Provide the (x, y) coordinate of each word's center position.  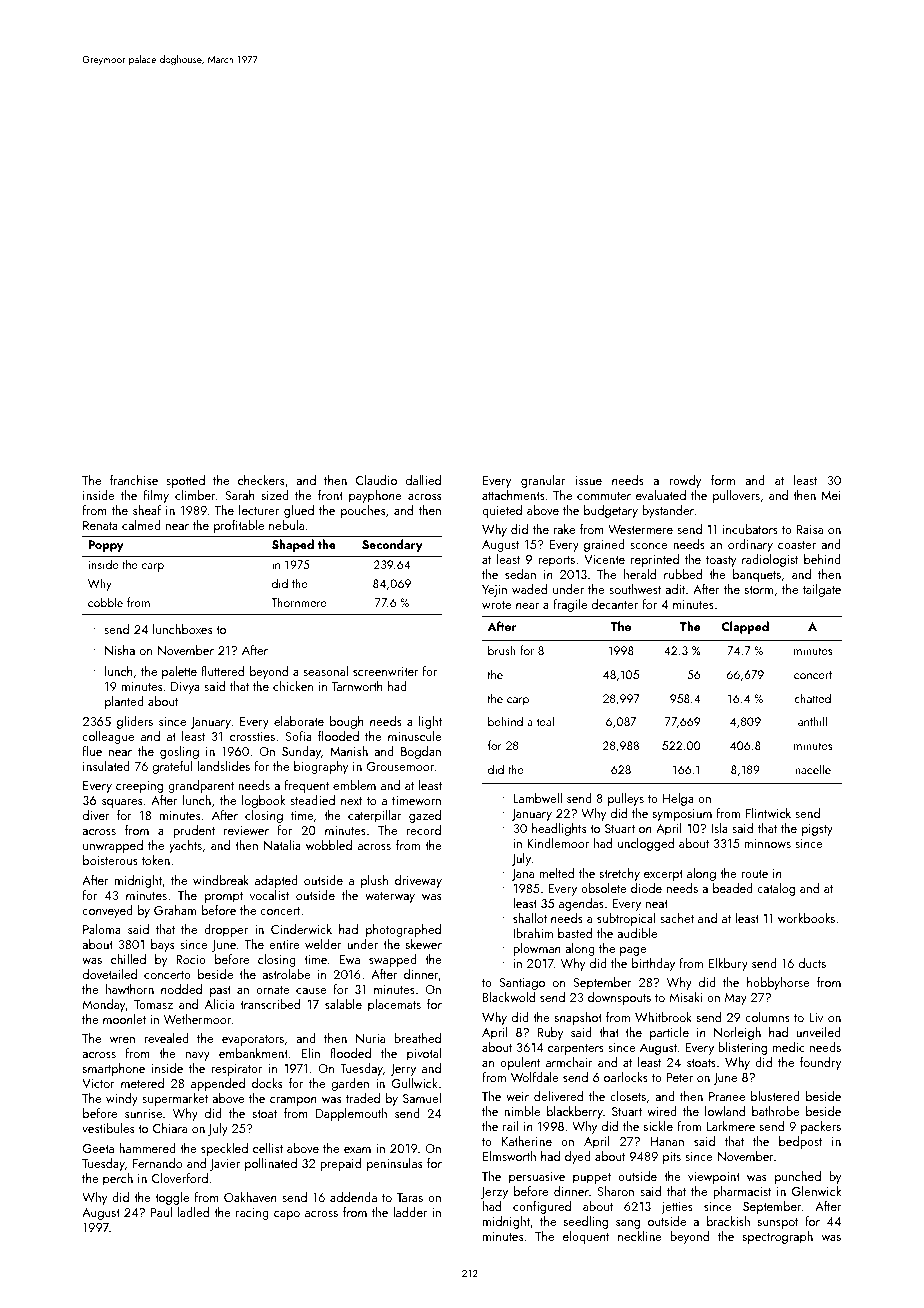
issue (589, 480)
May (736, 999)
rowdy (685, 481)
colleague (108, 737)
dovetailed (110, 974)
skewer (424, 944)
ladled (193, 1212)
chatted (812, 698)
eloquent (586, 1237)
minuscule (415, 736)
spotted (185, 481)
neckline (640, 1236)
